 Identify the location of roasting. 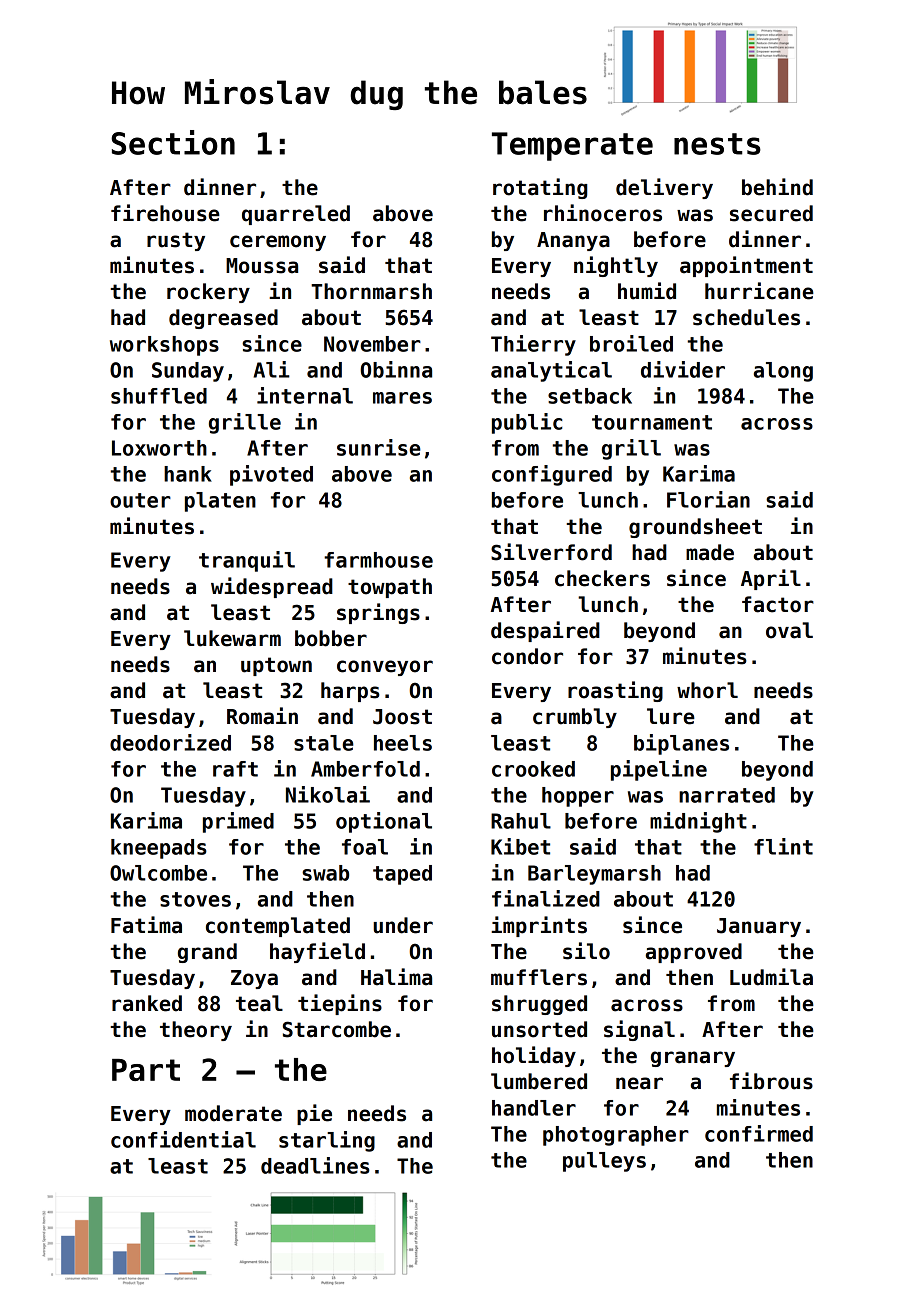
(615, 691).
